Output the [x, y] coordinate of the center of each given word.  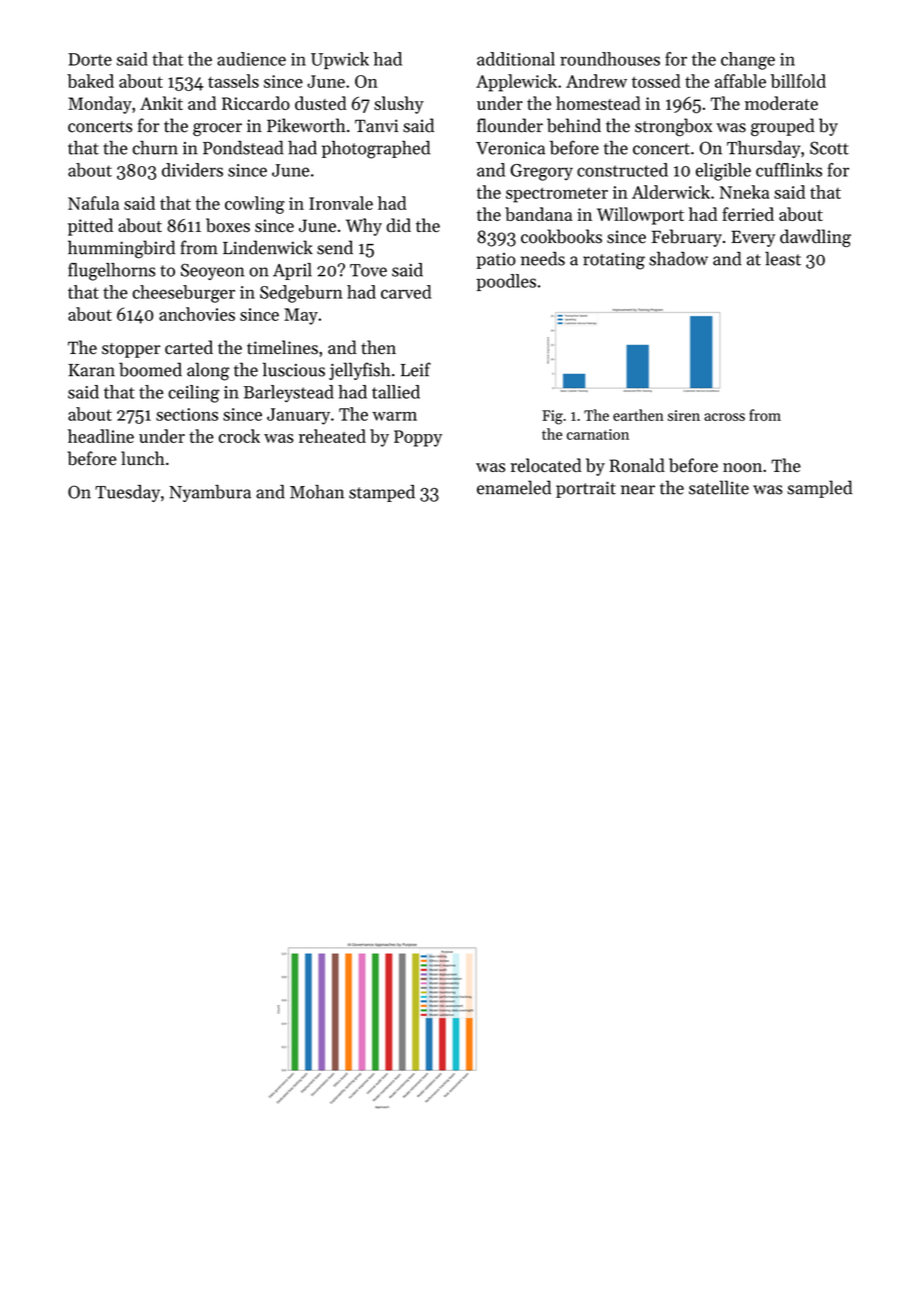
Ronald [637, 465]
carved [406, 292]
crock [239, 436]
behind [574, 125]
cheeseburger [184, 294]
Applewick [516, 83]
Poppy [418, 438]
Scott [829, 148]
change [748, 61]
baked [90, 81]
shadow [678, 259]
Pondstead [243, 148]
